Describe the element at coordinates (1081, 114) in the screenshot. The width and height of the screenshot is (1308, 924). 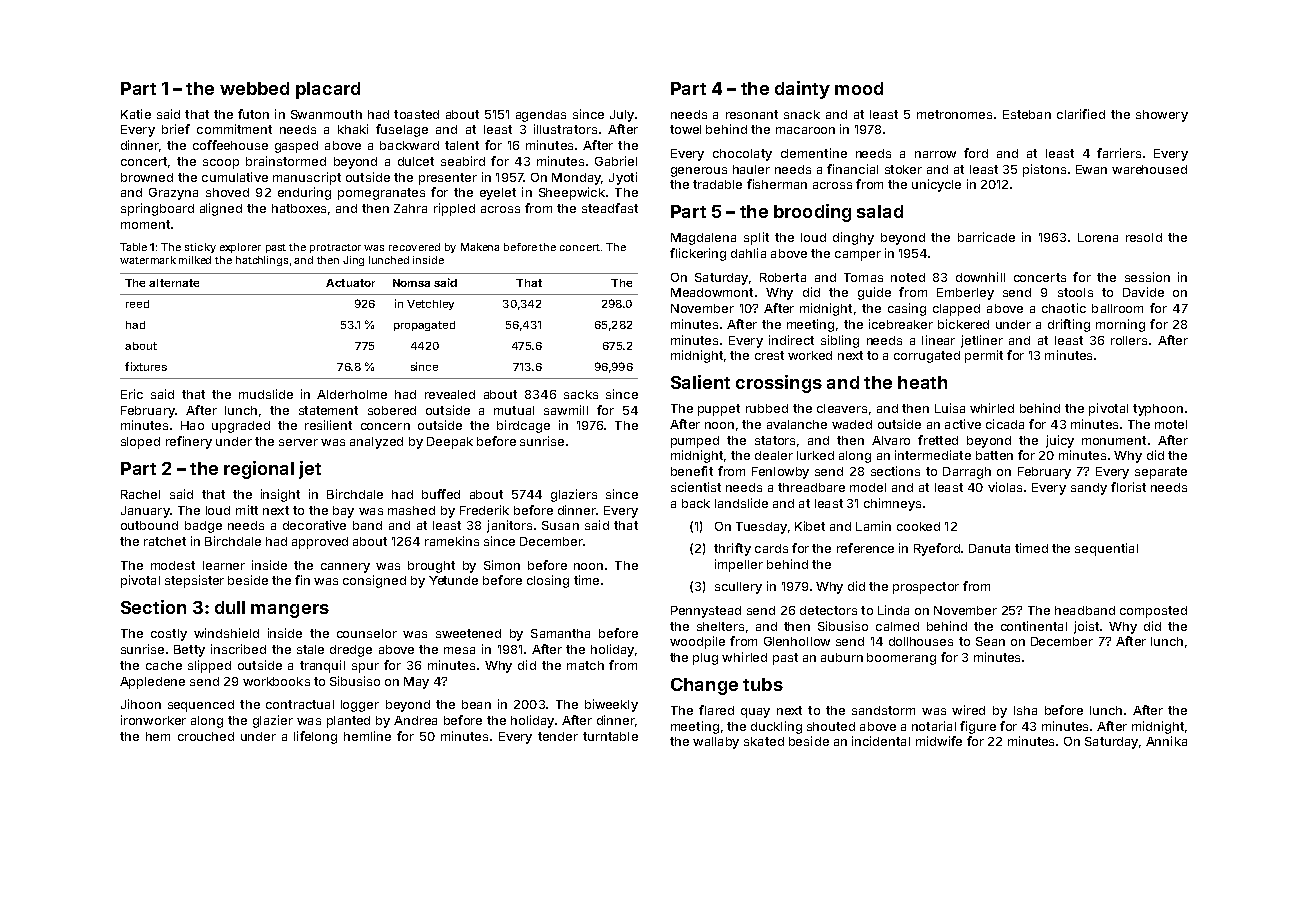
I see `clarified` at that location.
